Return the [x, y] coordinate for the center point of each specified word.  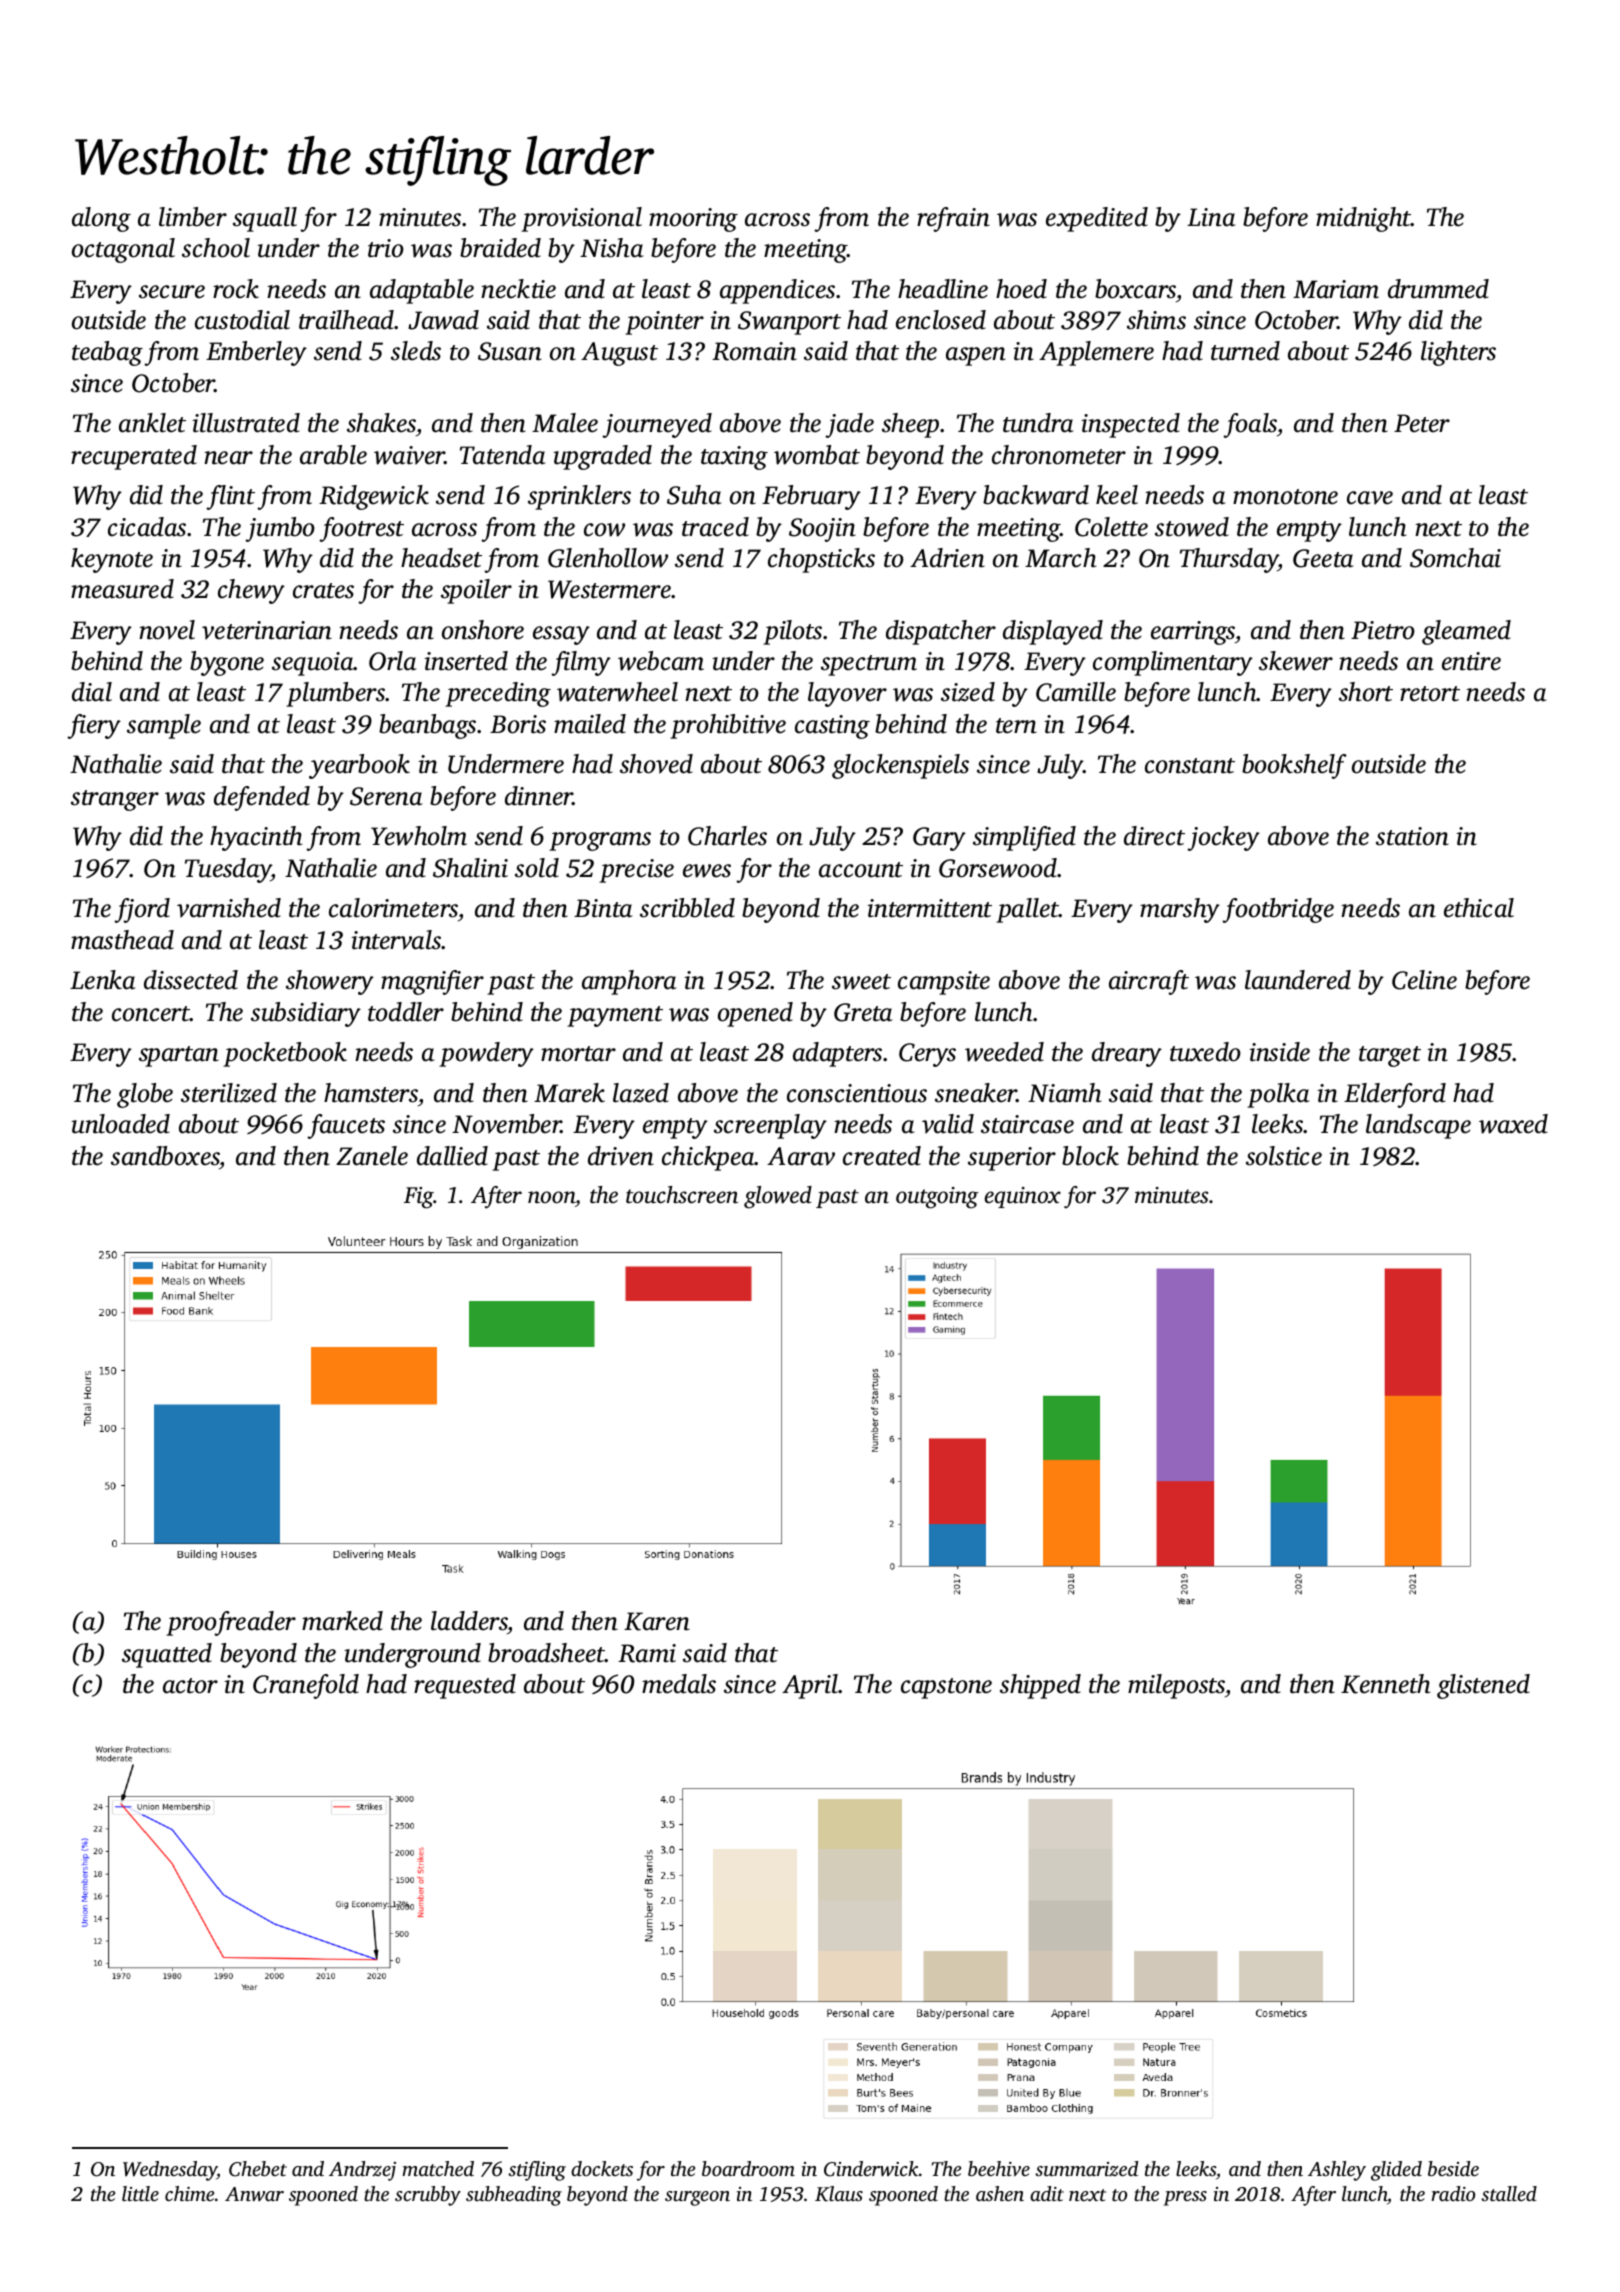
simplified [1024, 838]
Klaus [839, 2194]
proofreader [231, 1623]
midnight [1363, 219]
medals [679, 1684]
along [101, 219]
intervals [396, 940]
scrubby [428, 2196]
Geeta [1323, 558]
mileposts [1176, 1686]
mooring [693, 220]
